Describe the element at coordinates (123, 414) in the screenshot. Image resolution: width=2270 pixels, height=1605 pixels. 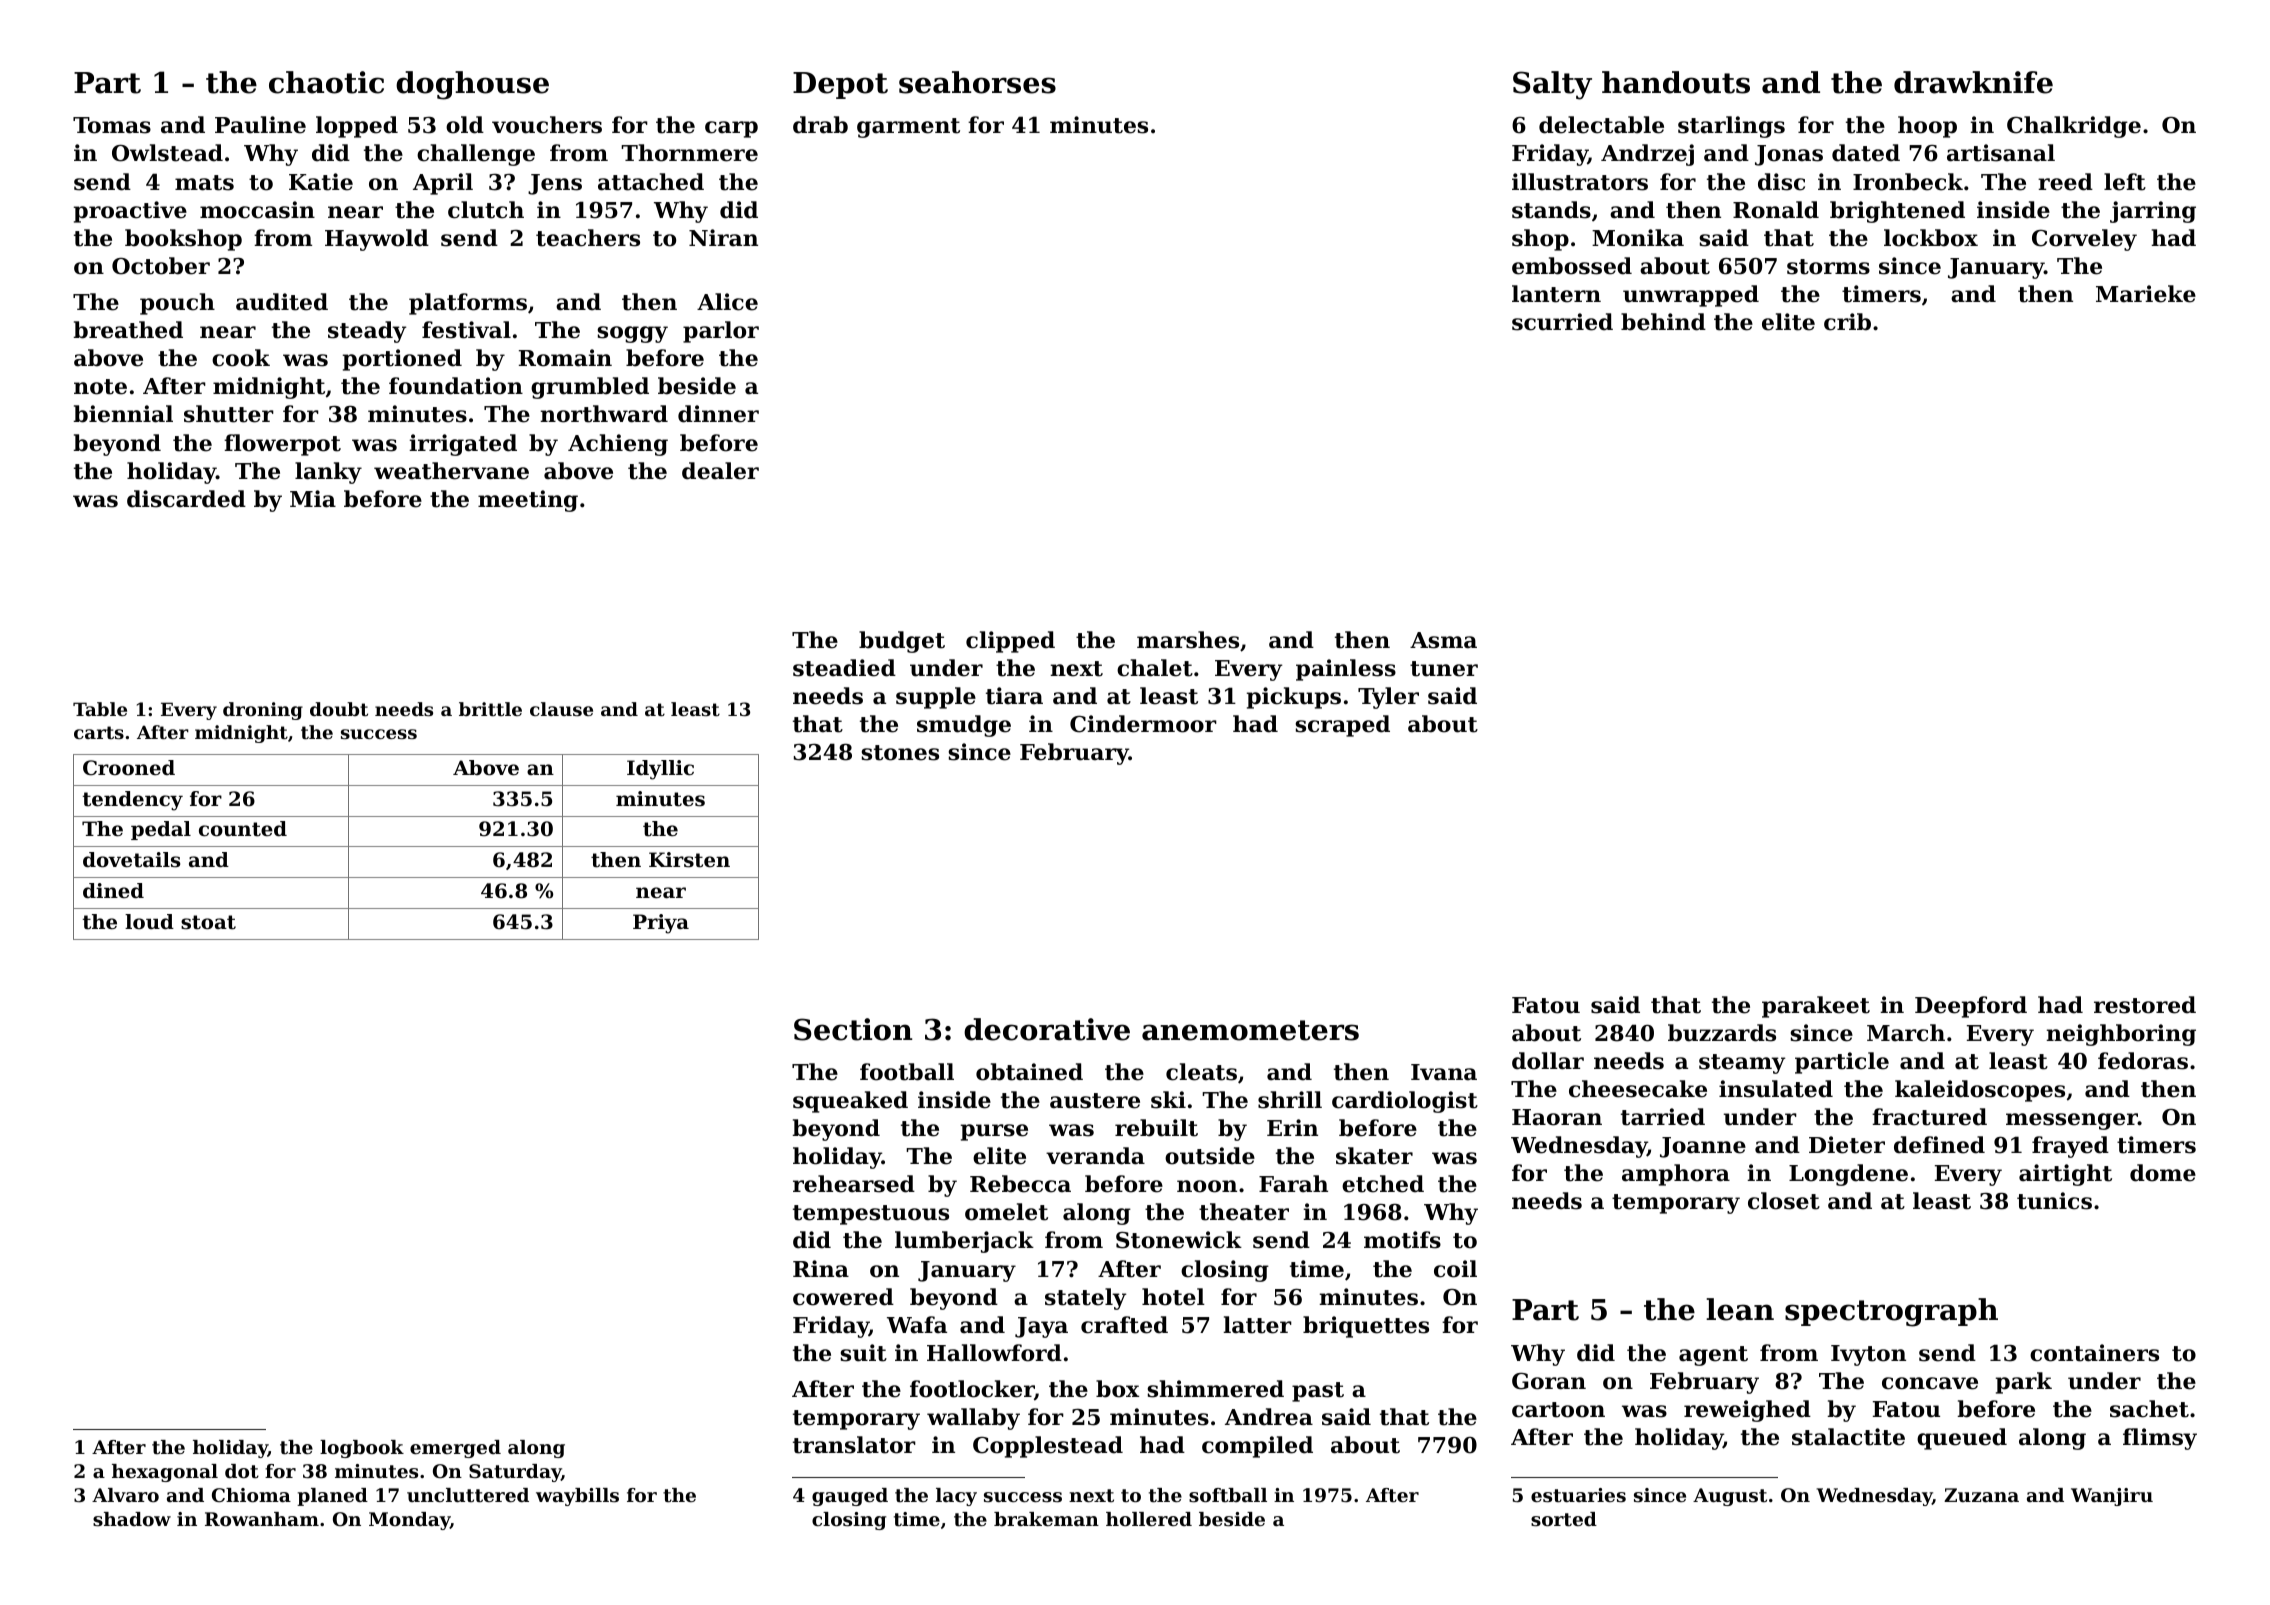
I see `biennial` at that location.
